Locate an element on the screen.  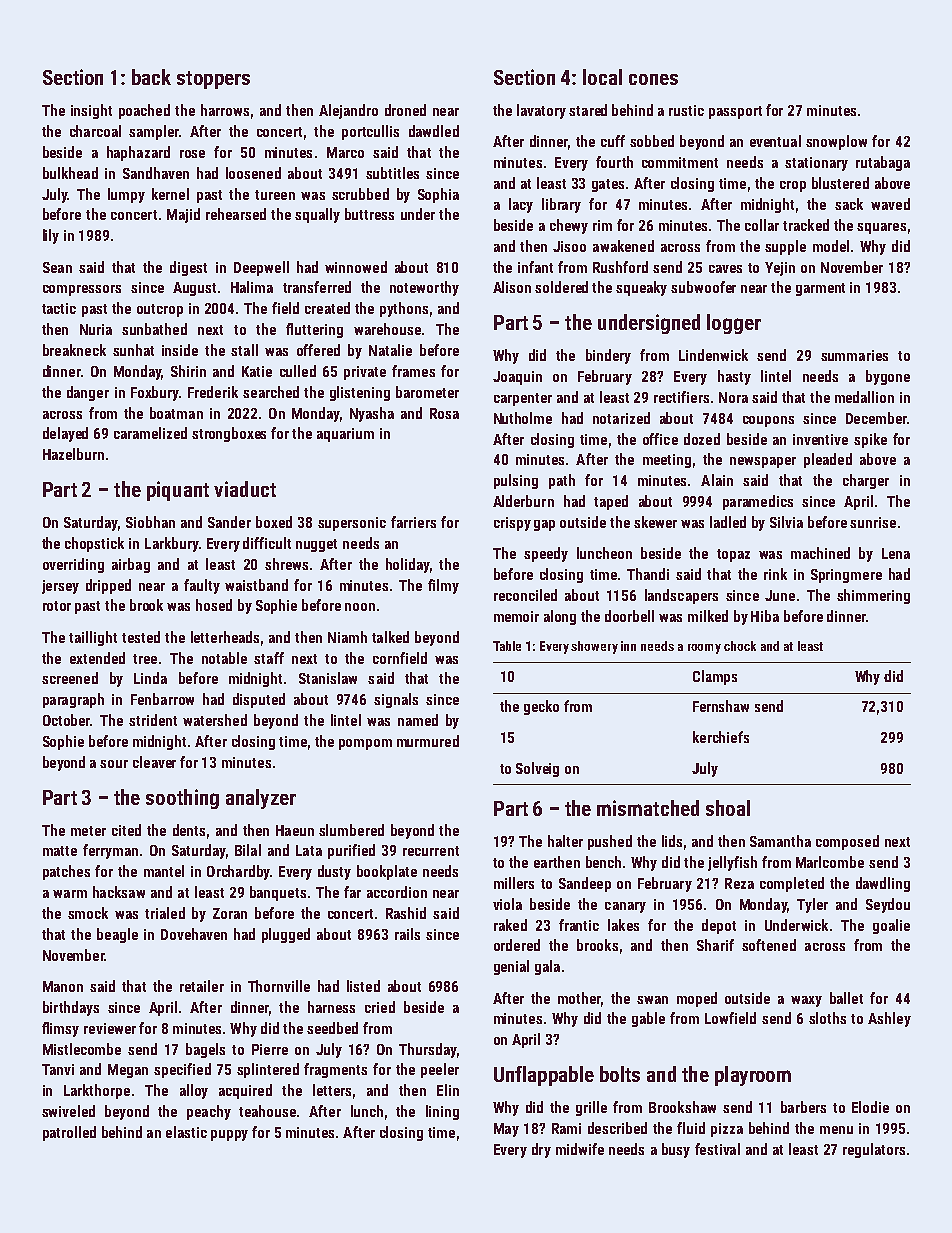
stoppers is located at coordinates (213, 80).
